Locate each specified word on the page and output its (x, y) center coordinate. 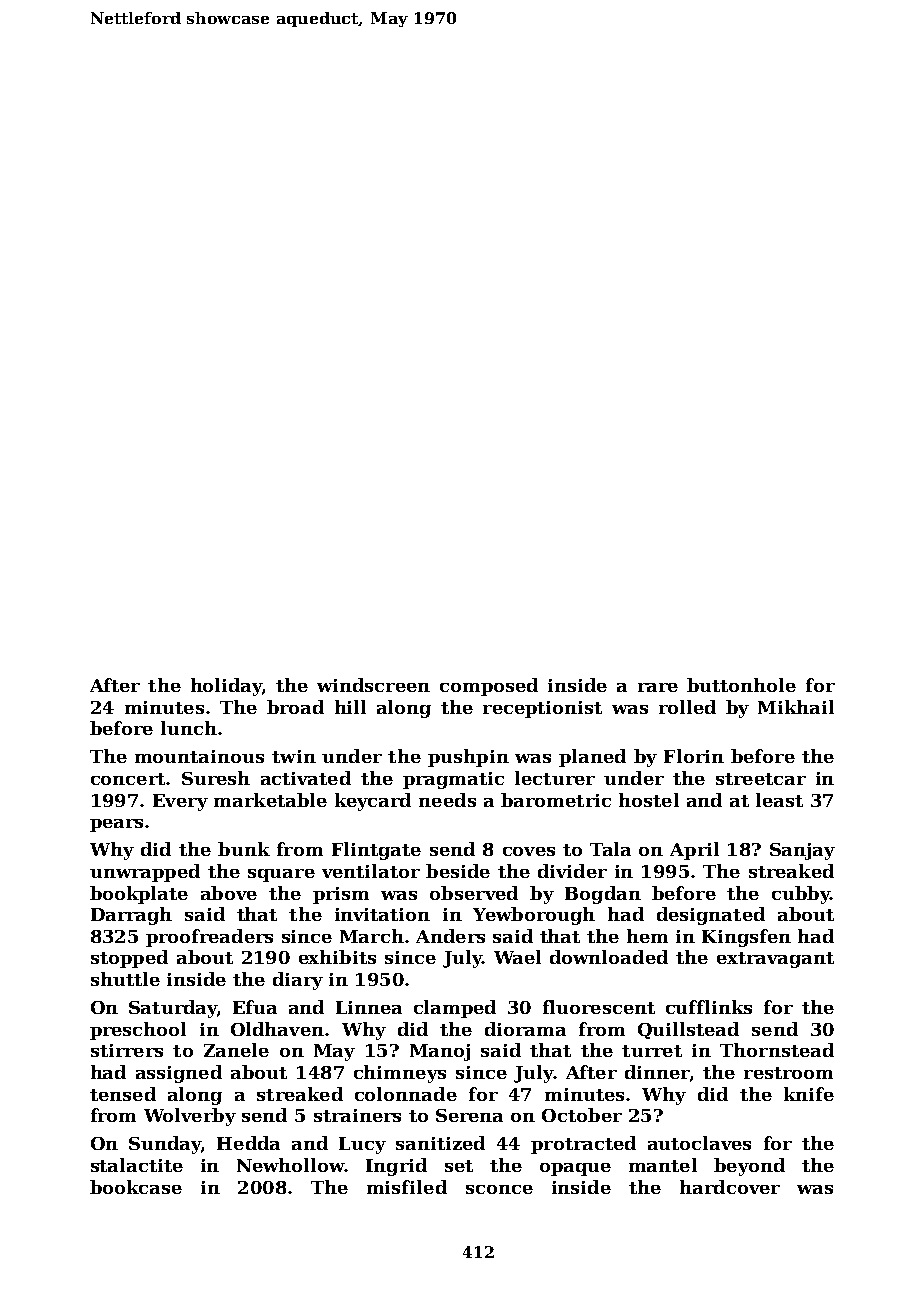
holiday (226, 687)
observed (474, 893)
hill (350, 707)
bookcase (136, 1187)
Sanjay (802, 851)
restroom (788, 1073)
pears (116, 825)
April (694, 851)
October (582, 1115)
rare (658, 687)
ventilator (371, 871)
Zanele (236, 1050)
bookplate (139, 895)
